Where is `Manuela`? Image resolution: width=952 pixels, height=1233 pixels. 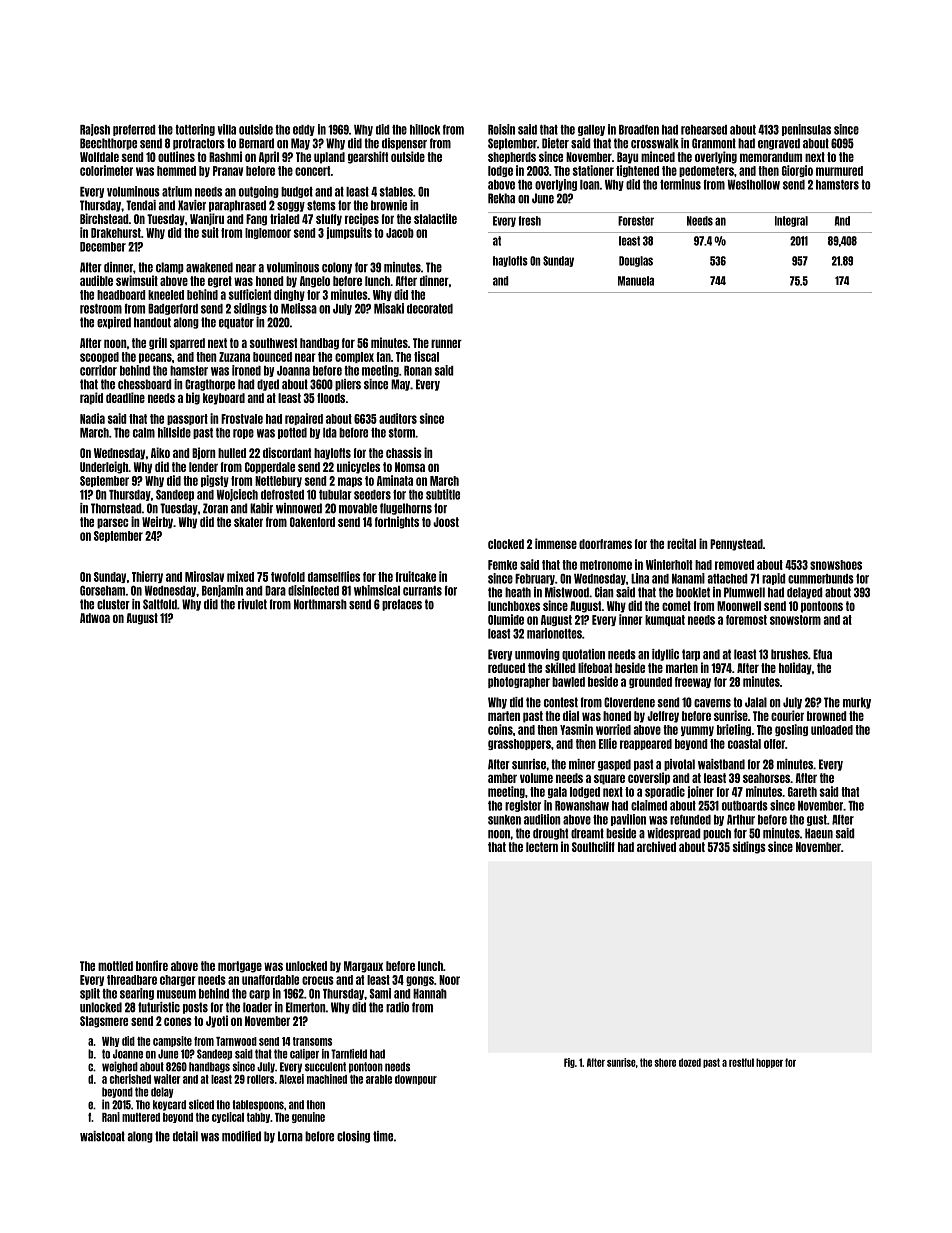
Manuela is located at coordinates (636, 281).
